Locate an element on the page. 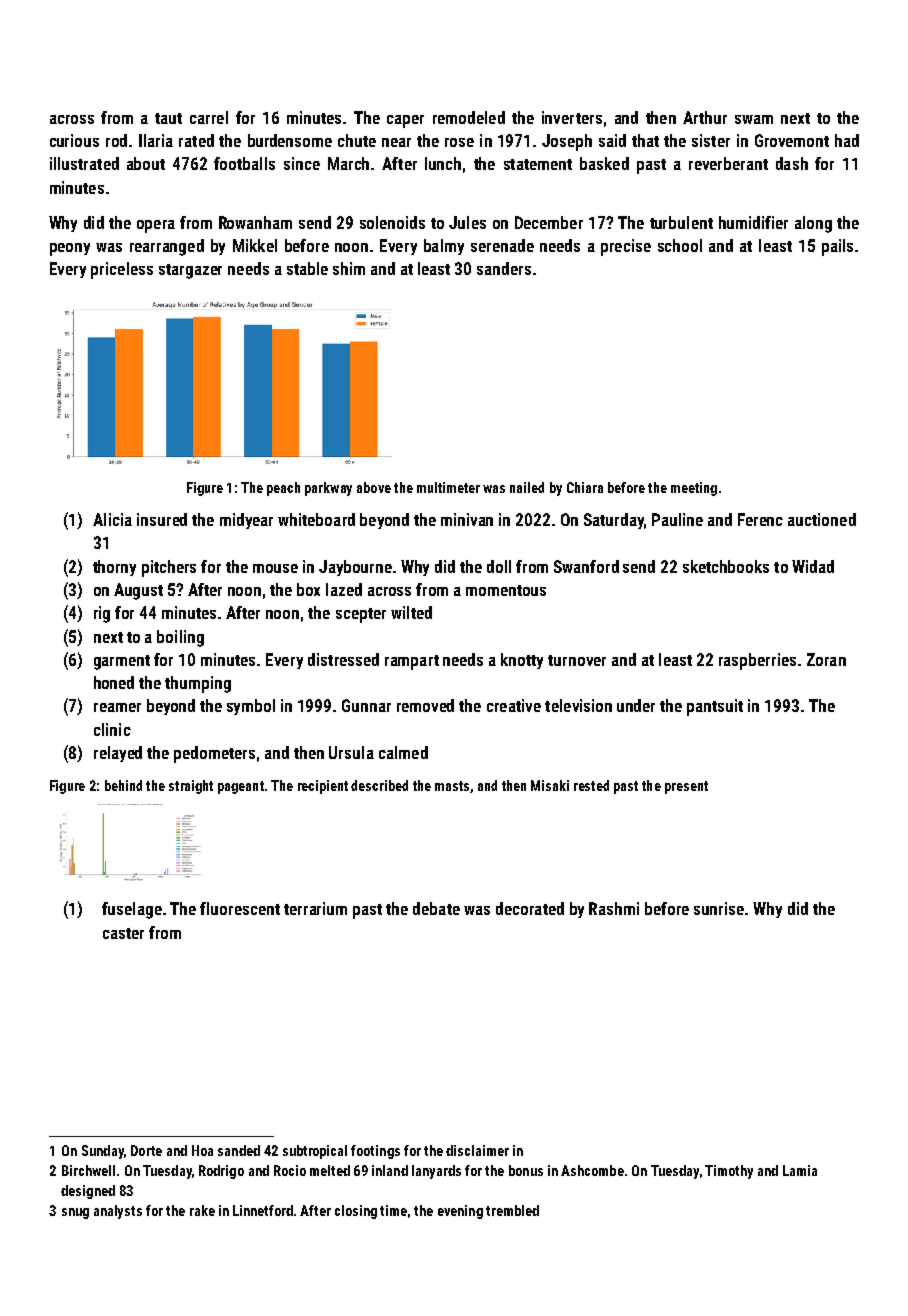 Image resolution: width=908 pixels, height=1316 pixels. wilted is located at coordinates (411, 612).
